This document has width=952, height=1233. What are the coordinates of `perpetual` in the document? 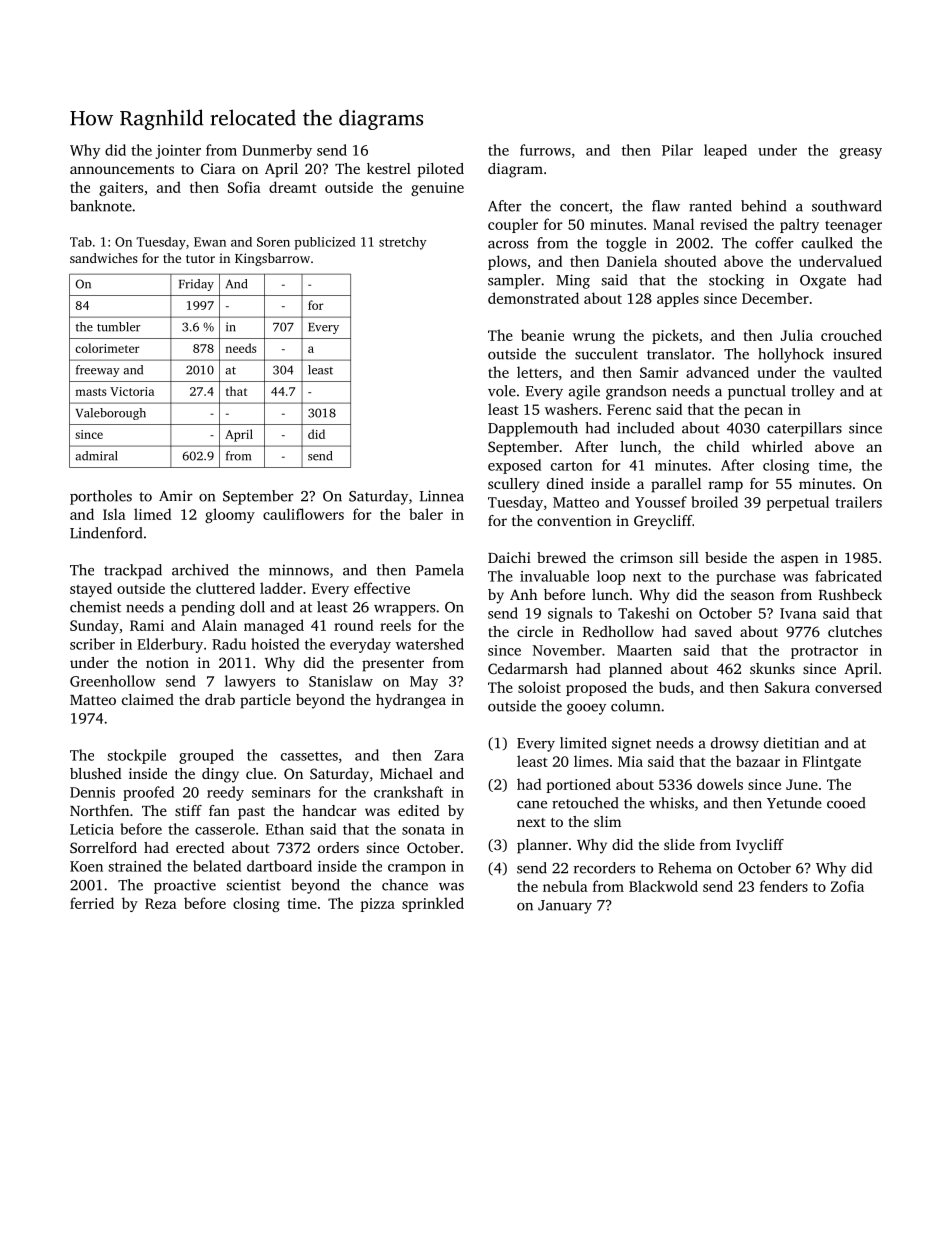 It's located at (797, 503).
